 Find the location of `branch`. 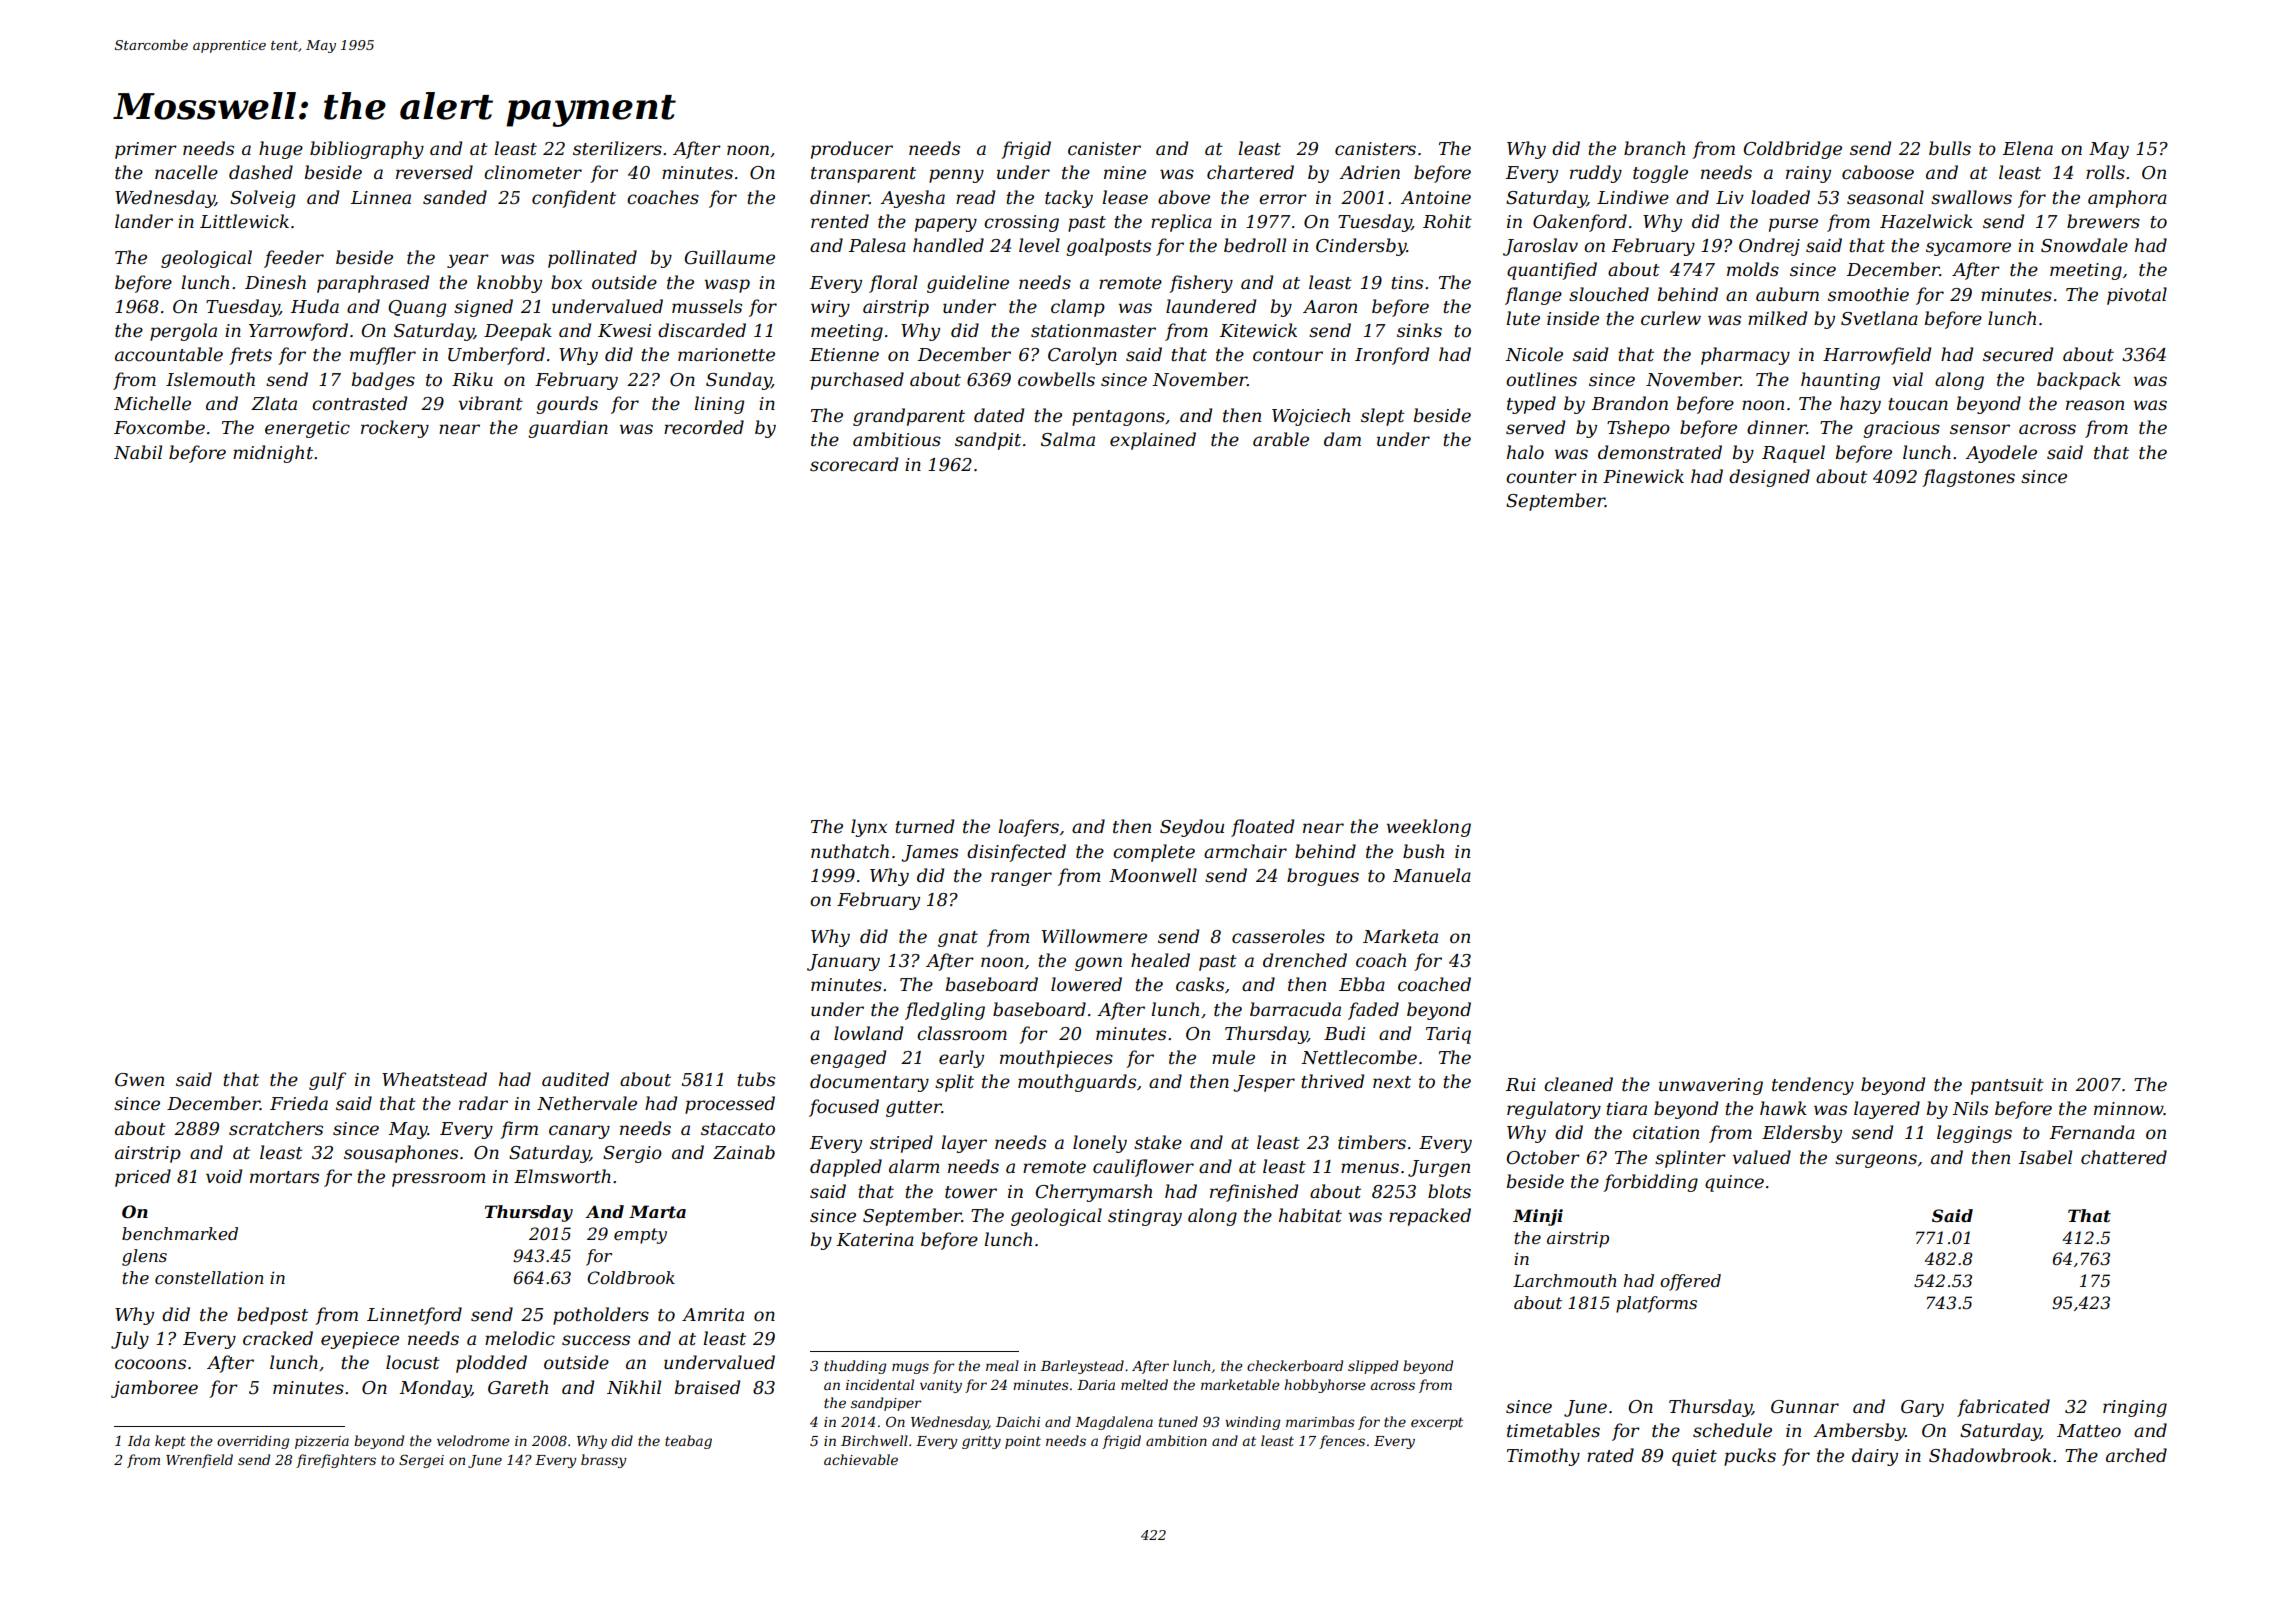

branch is located at coordinates (1654, 148).
